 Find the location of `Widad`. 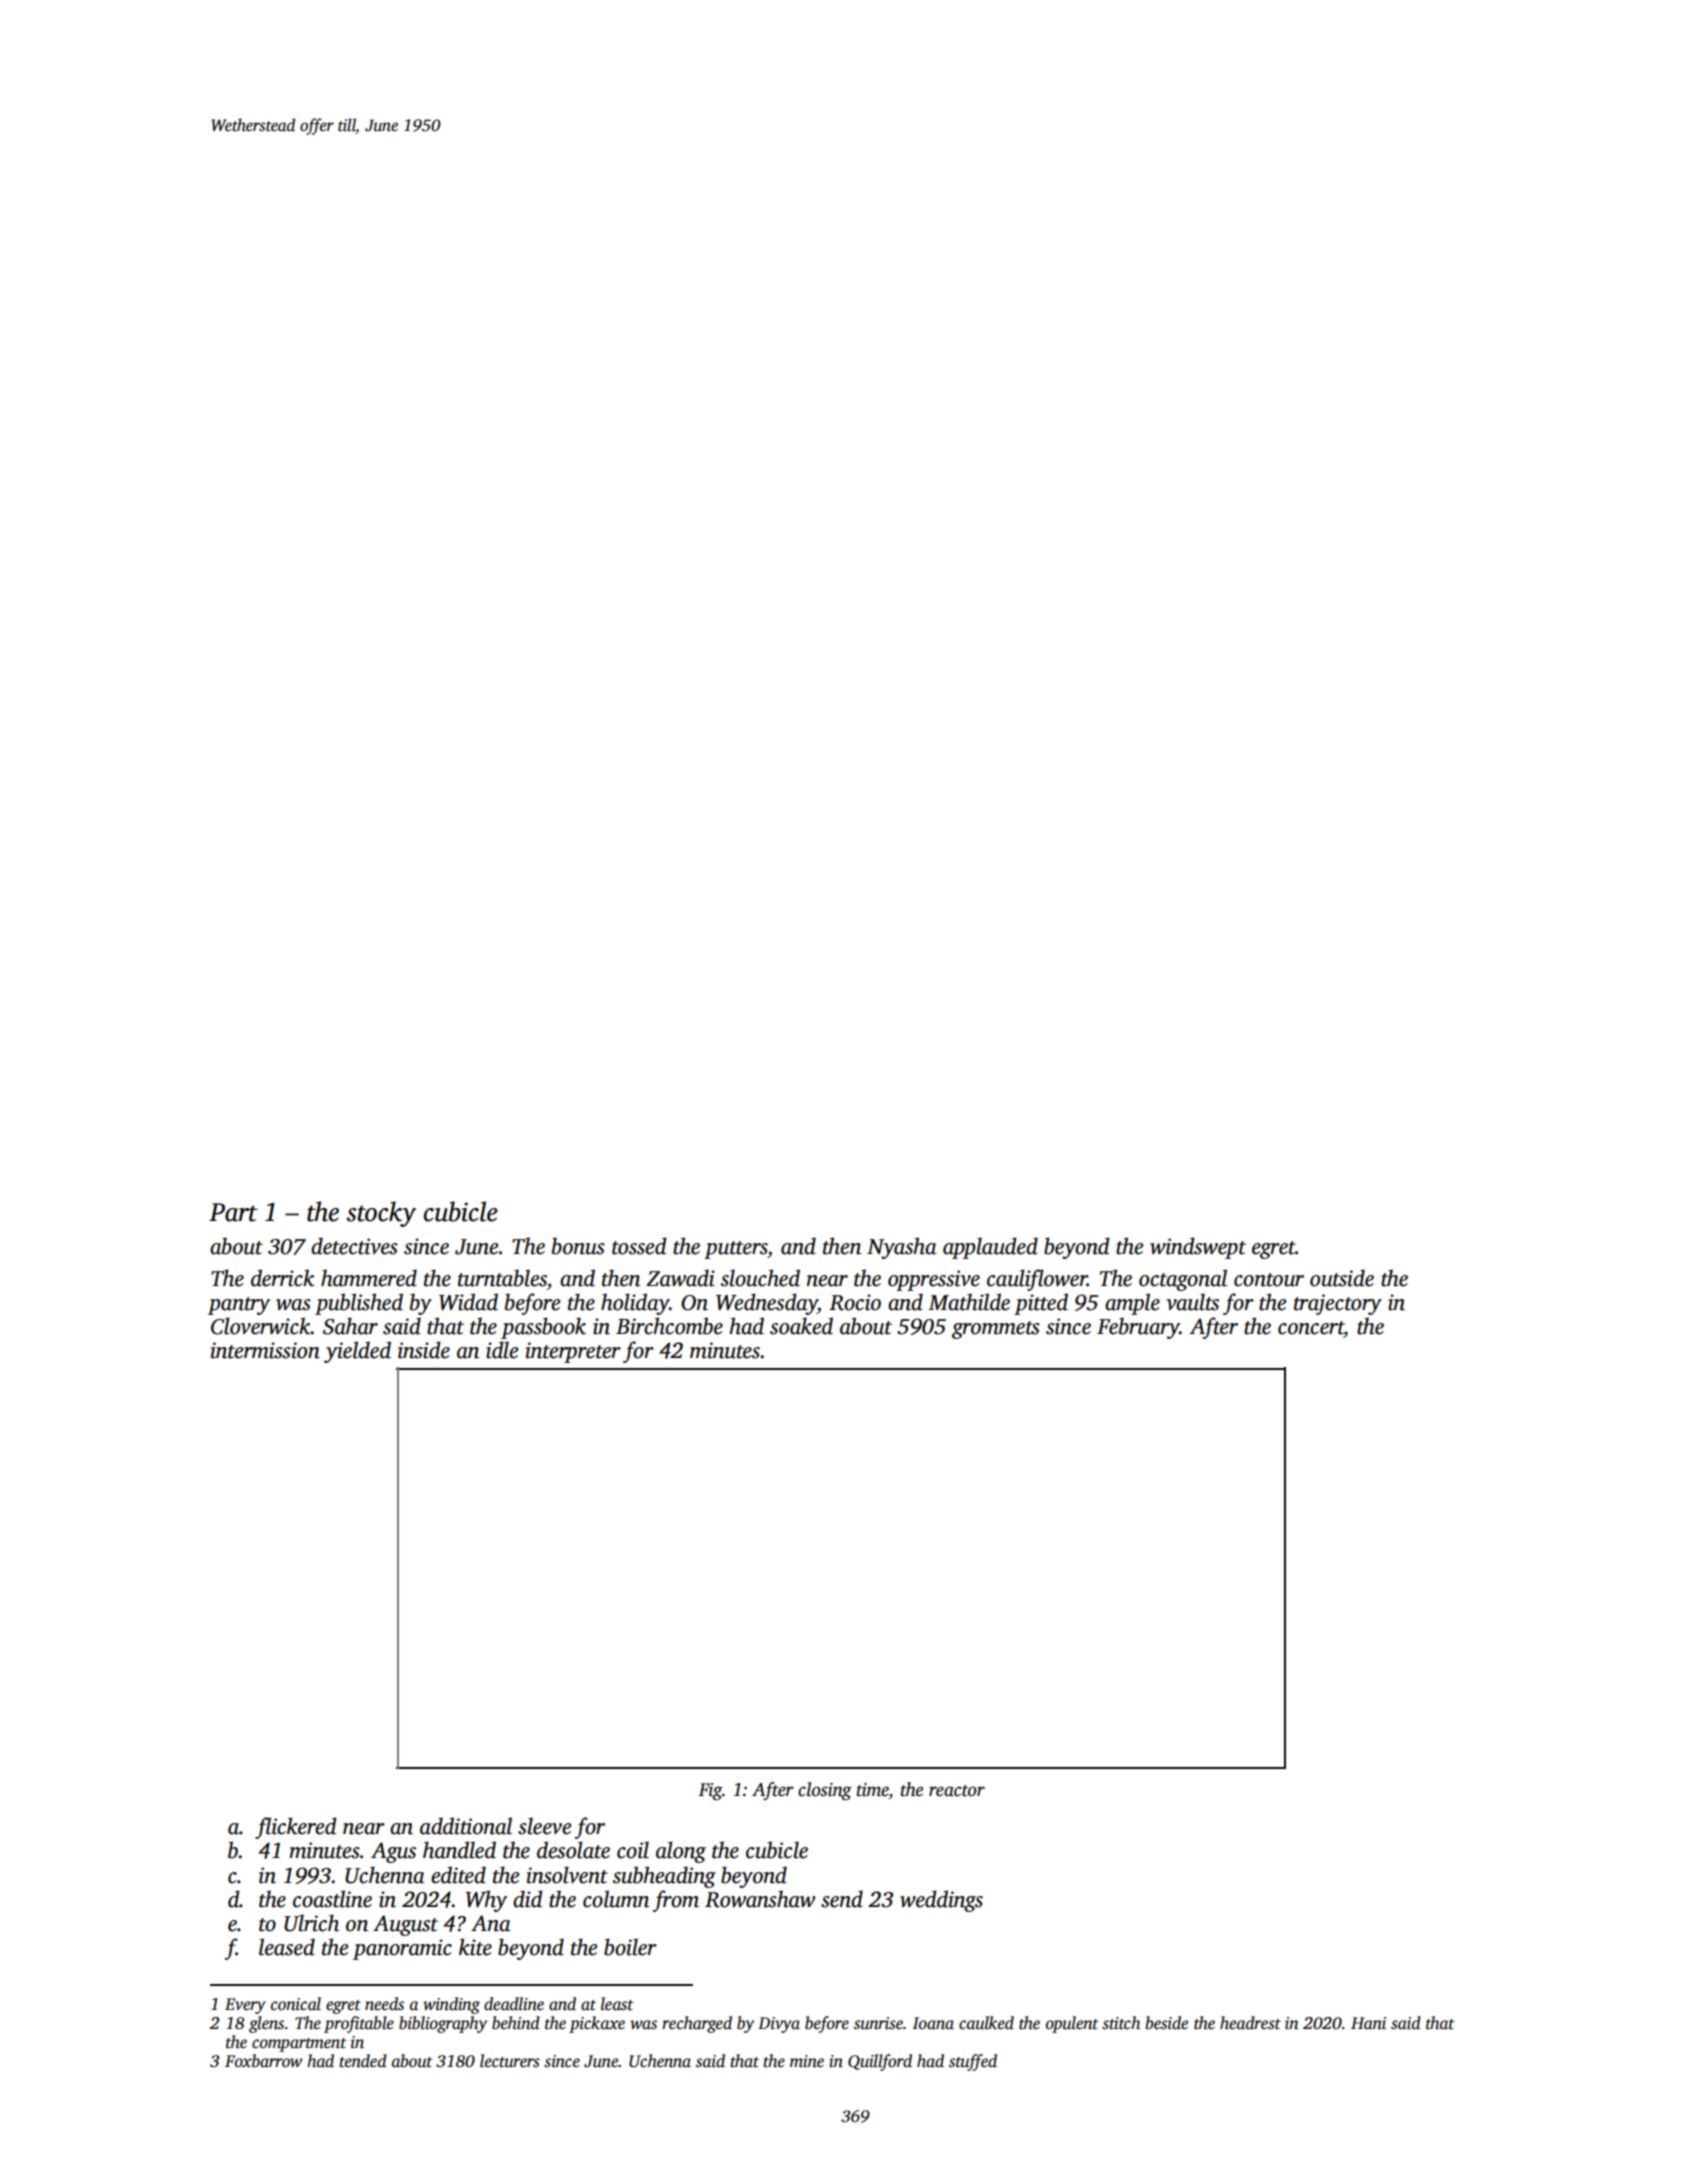

Widad is located at coordinates (468, 1302).
